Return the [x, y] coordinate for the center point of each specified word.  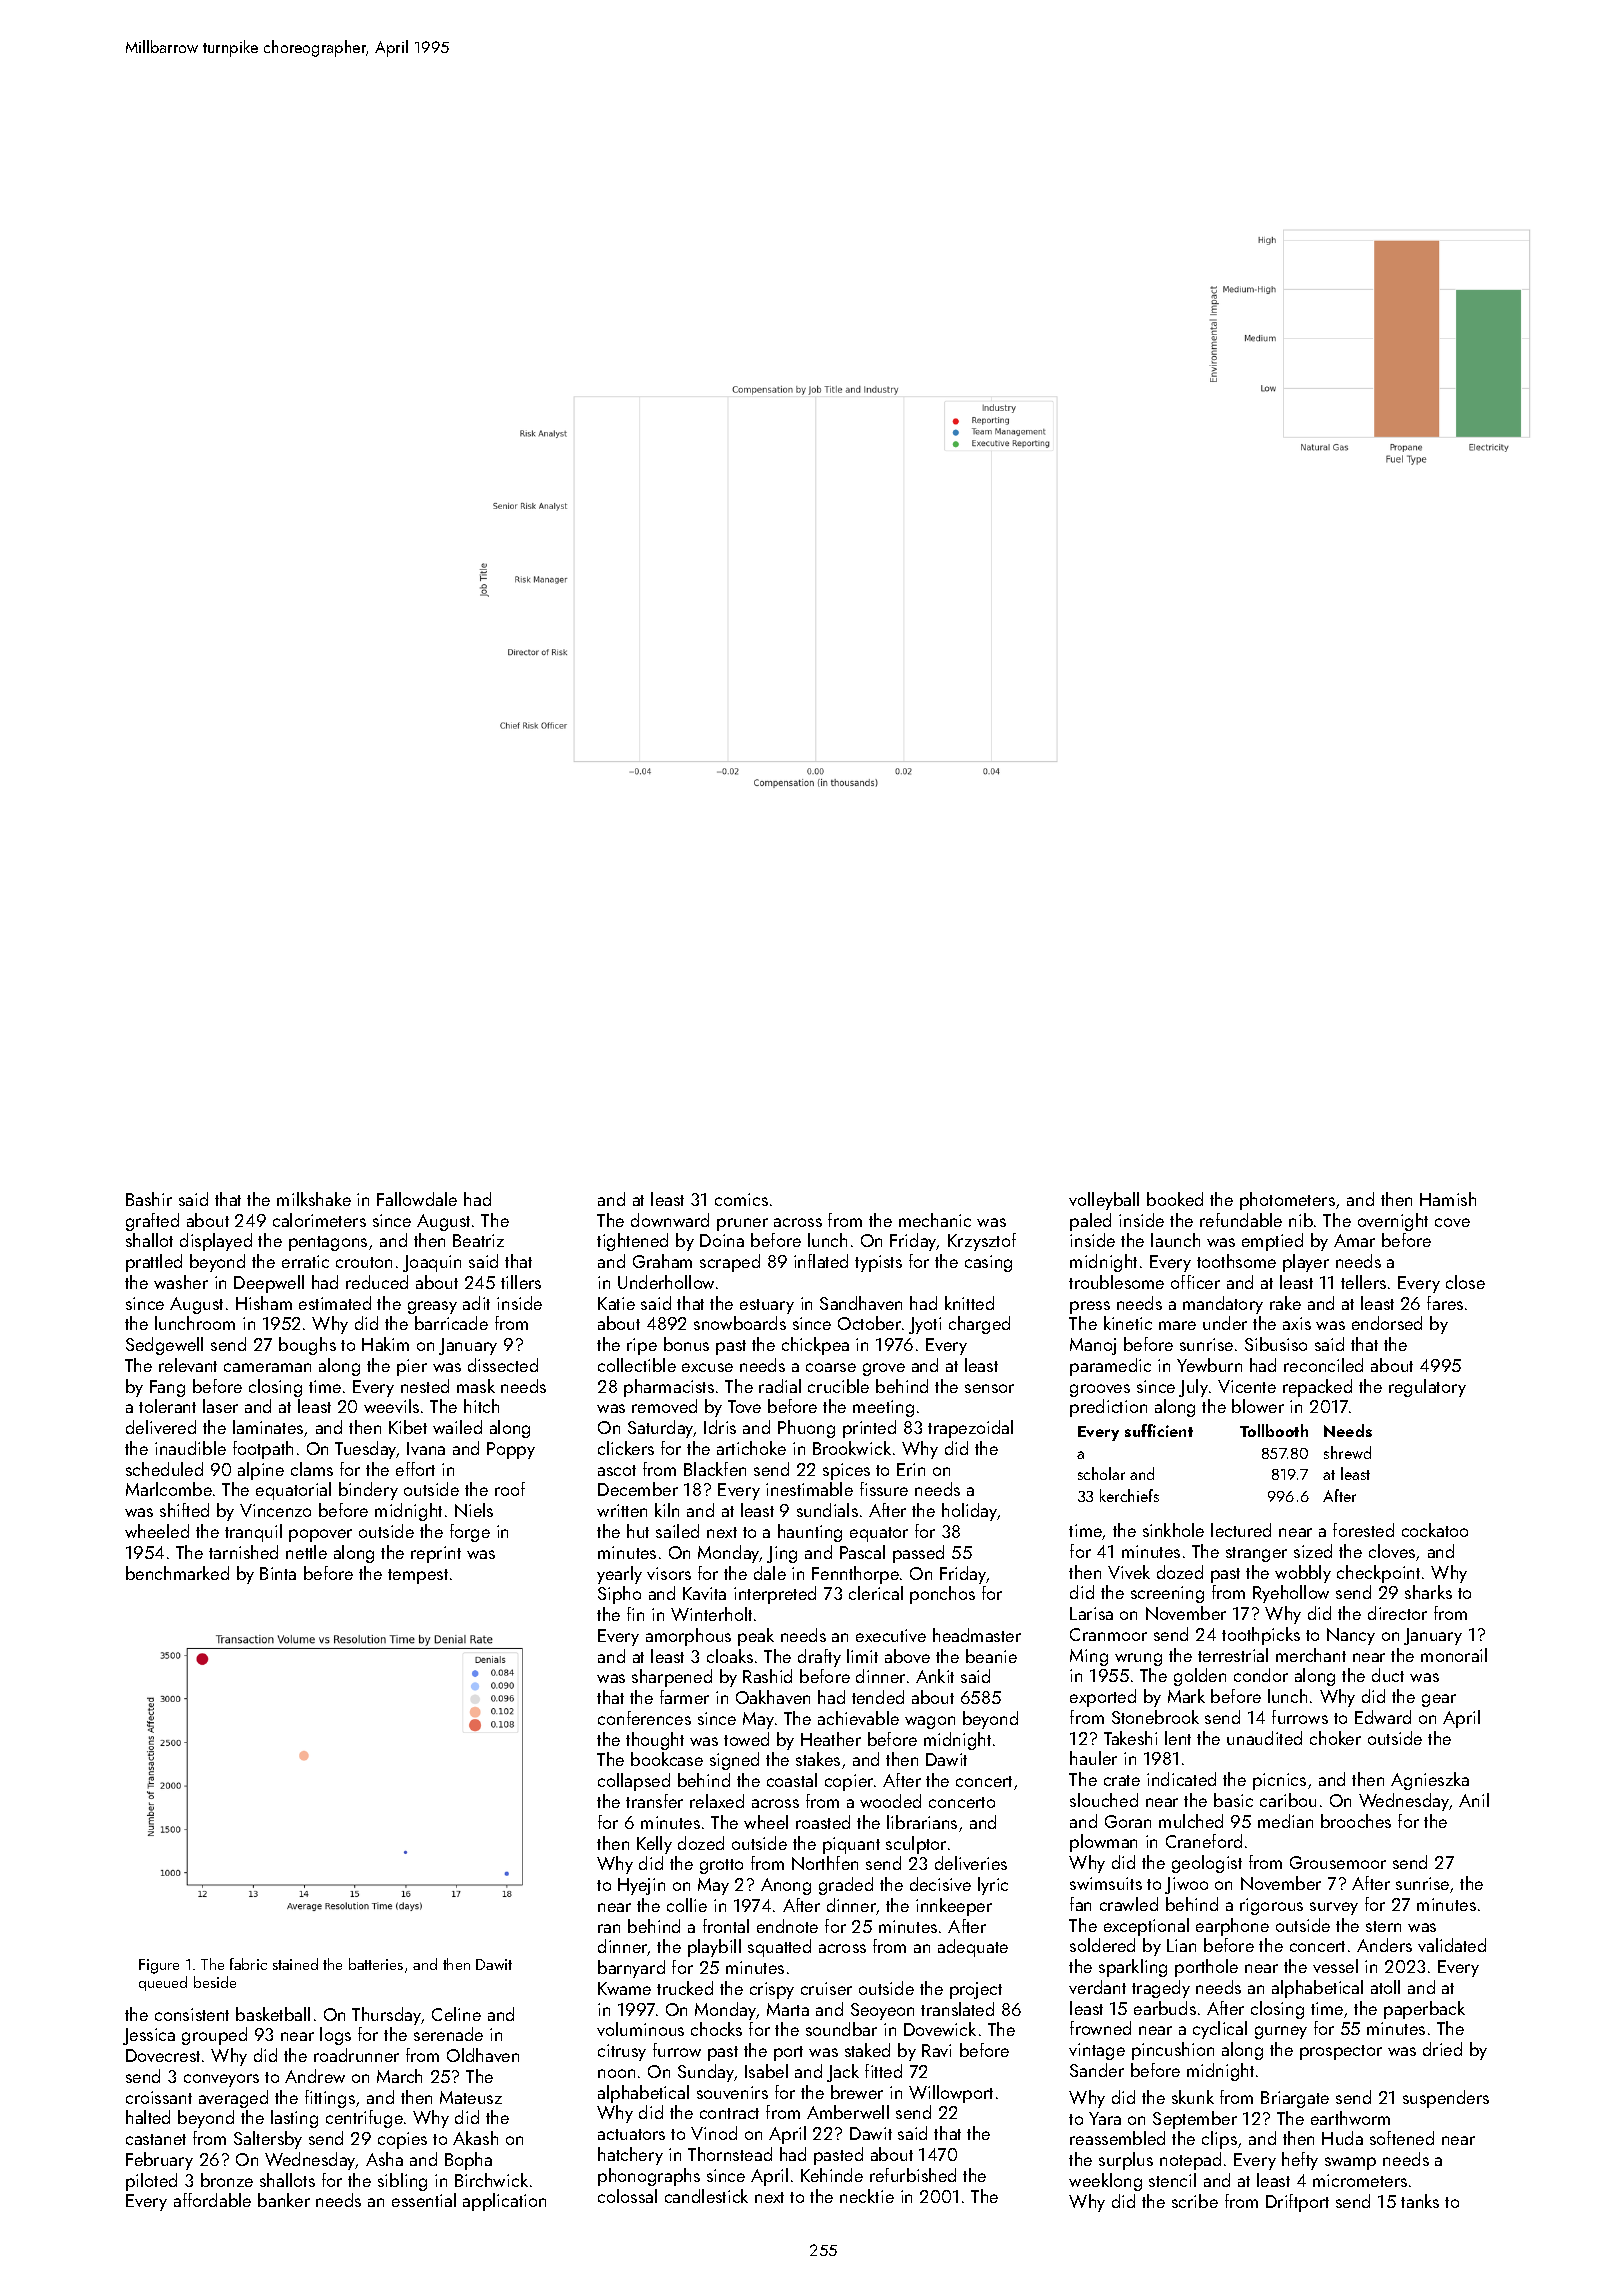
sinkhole [1173, 1530]
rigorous [1271, 1906]
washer [181, 1282]
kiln [667, 1510]
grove [884, 1369]
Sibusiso [1276, 1344]
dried [1442, 2049]
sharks [1428, 1592]
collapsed [634, 1782]
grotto [721, 1866]
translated [957, 2009]
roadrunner [356, 2055]
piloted [151, 2182]
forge [470, 1533]
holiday [969, 1512]
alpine [261, 1471]
